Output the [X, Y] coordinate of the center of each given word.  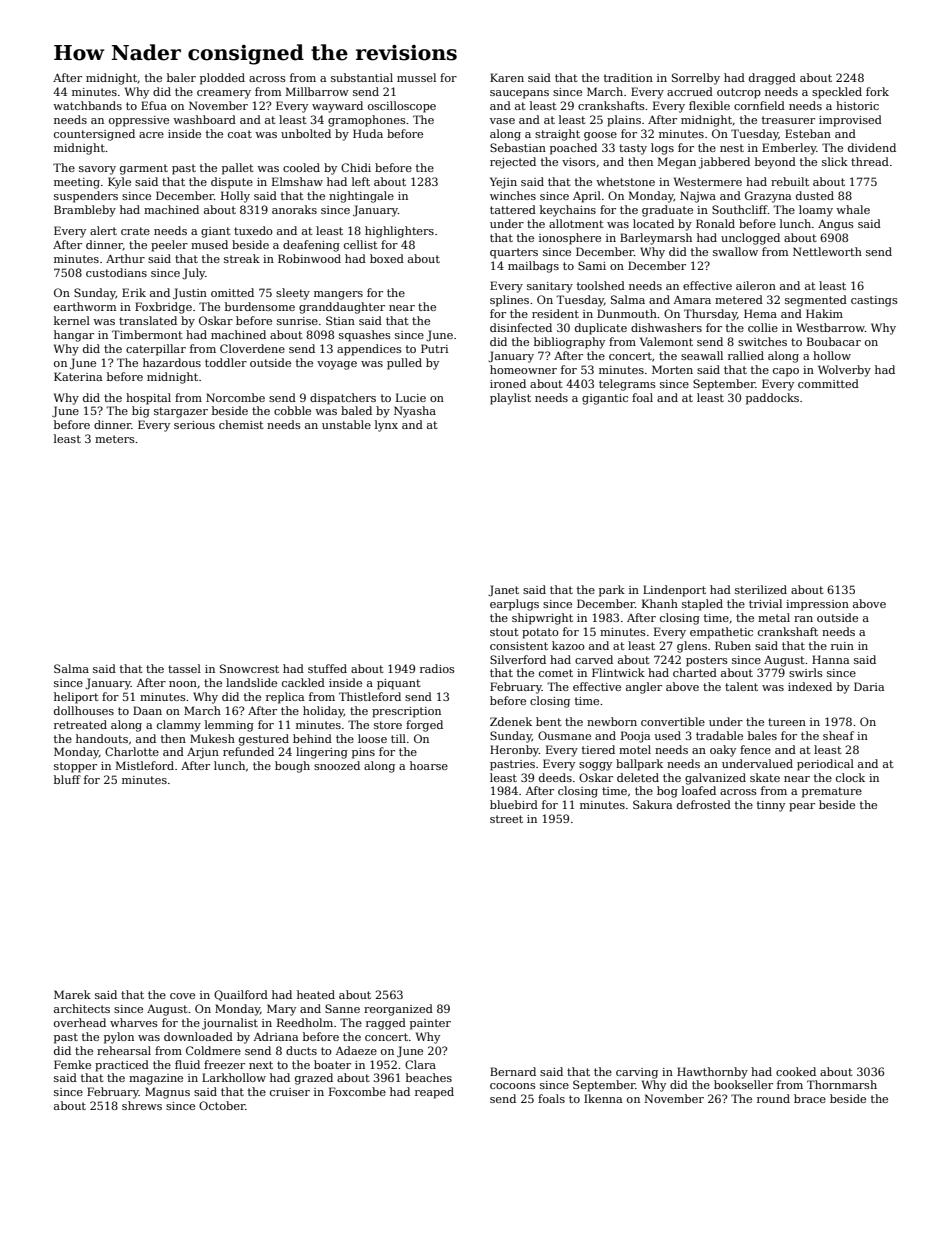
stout [504, 632]
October [222, 1105]
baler [181, 77]
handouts [102, 738]
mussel [416, 77]
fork [877, 91]
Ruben [733, 645]
